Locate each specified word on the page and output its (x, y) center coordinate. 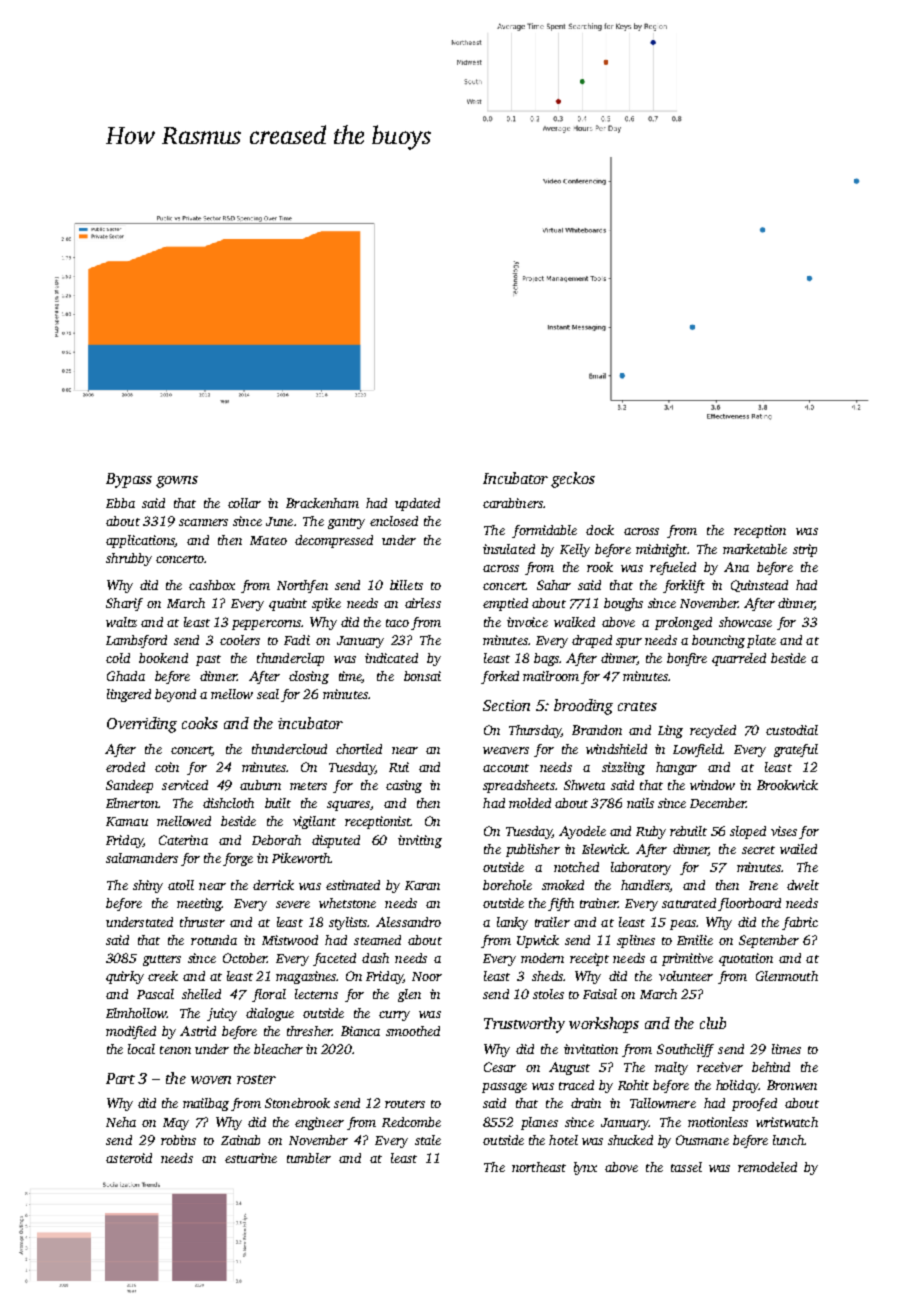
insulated (509, 549)
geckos (573, 480)
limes (786, 1049)
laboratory (641, 868)
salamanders (142, 858)
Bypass (129, 480)
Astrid (198, 1031)
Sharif (124, 604)
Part (120, 1078)
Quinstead (759, 586)
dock (600, 530)
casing (404, 786)
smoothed (413, 1031)
